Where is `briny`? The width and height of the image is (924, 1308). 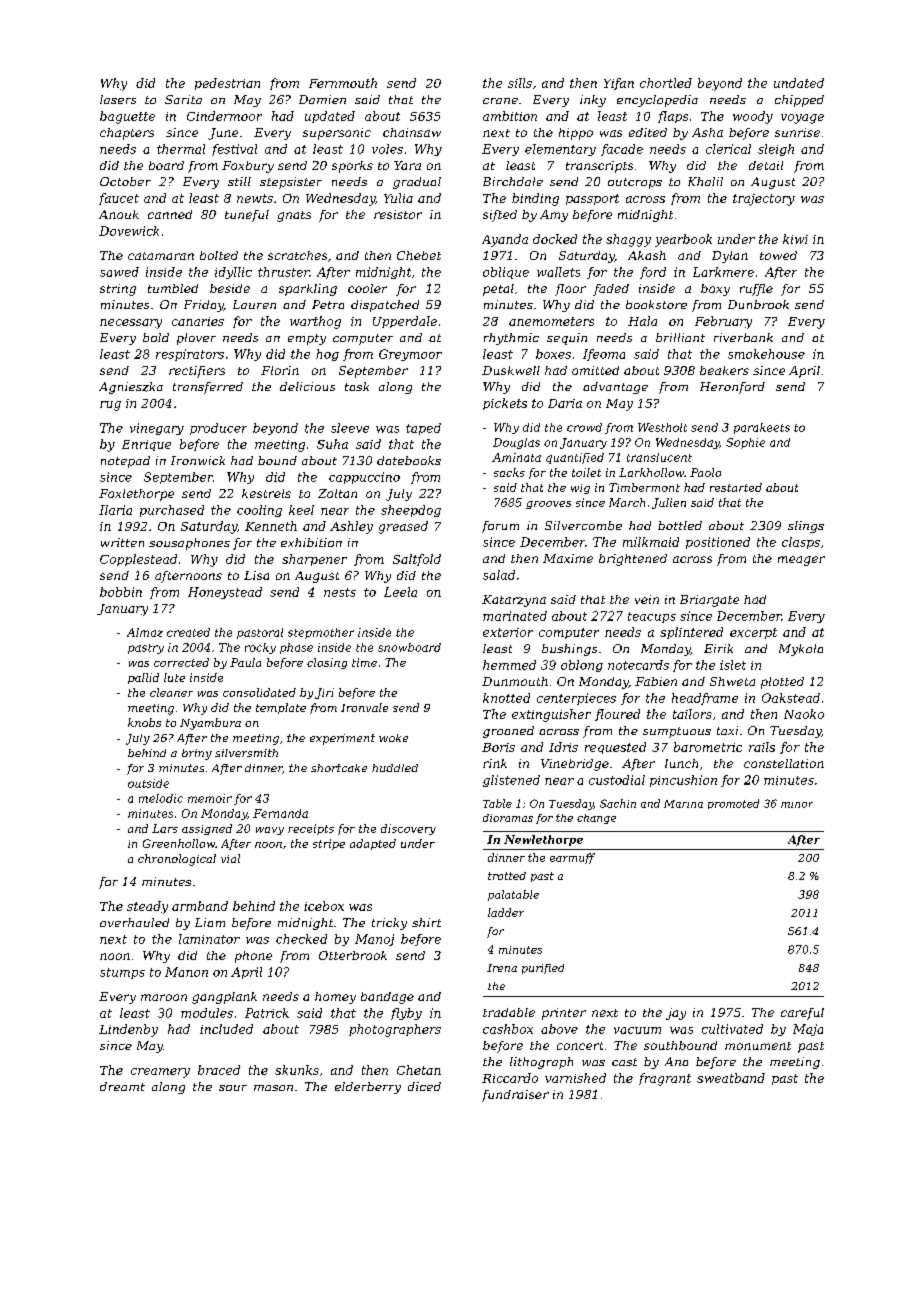 briny is located at coordinates (197, 754).
